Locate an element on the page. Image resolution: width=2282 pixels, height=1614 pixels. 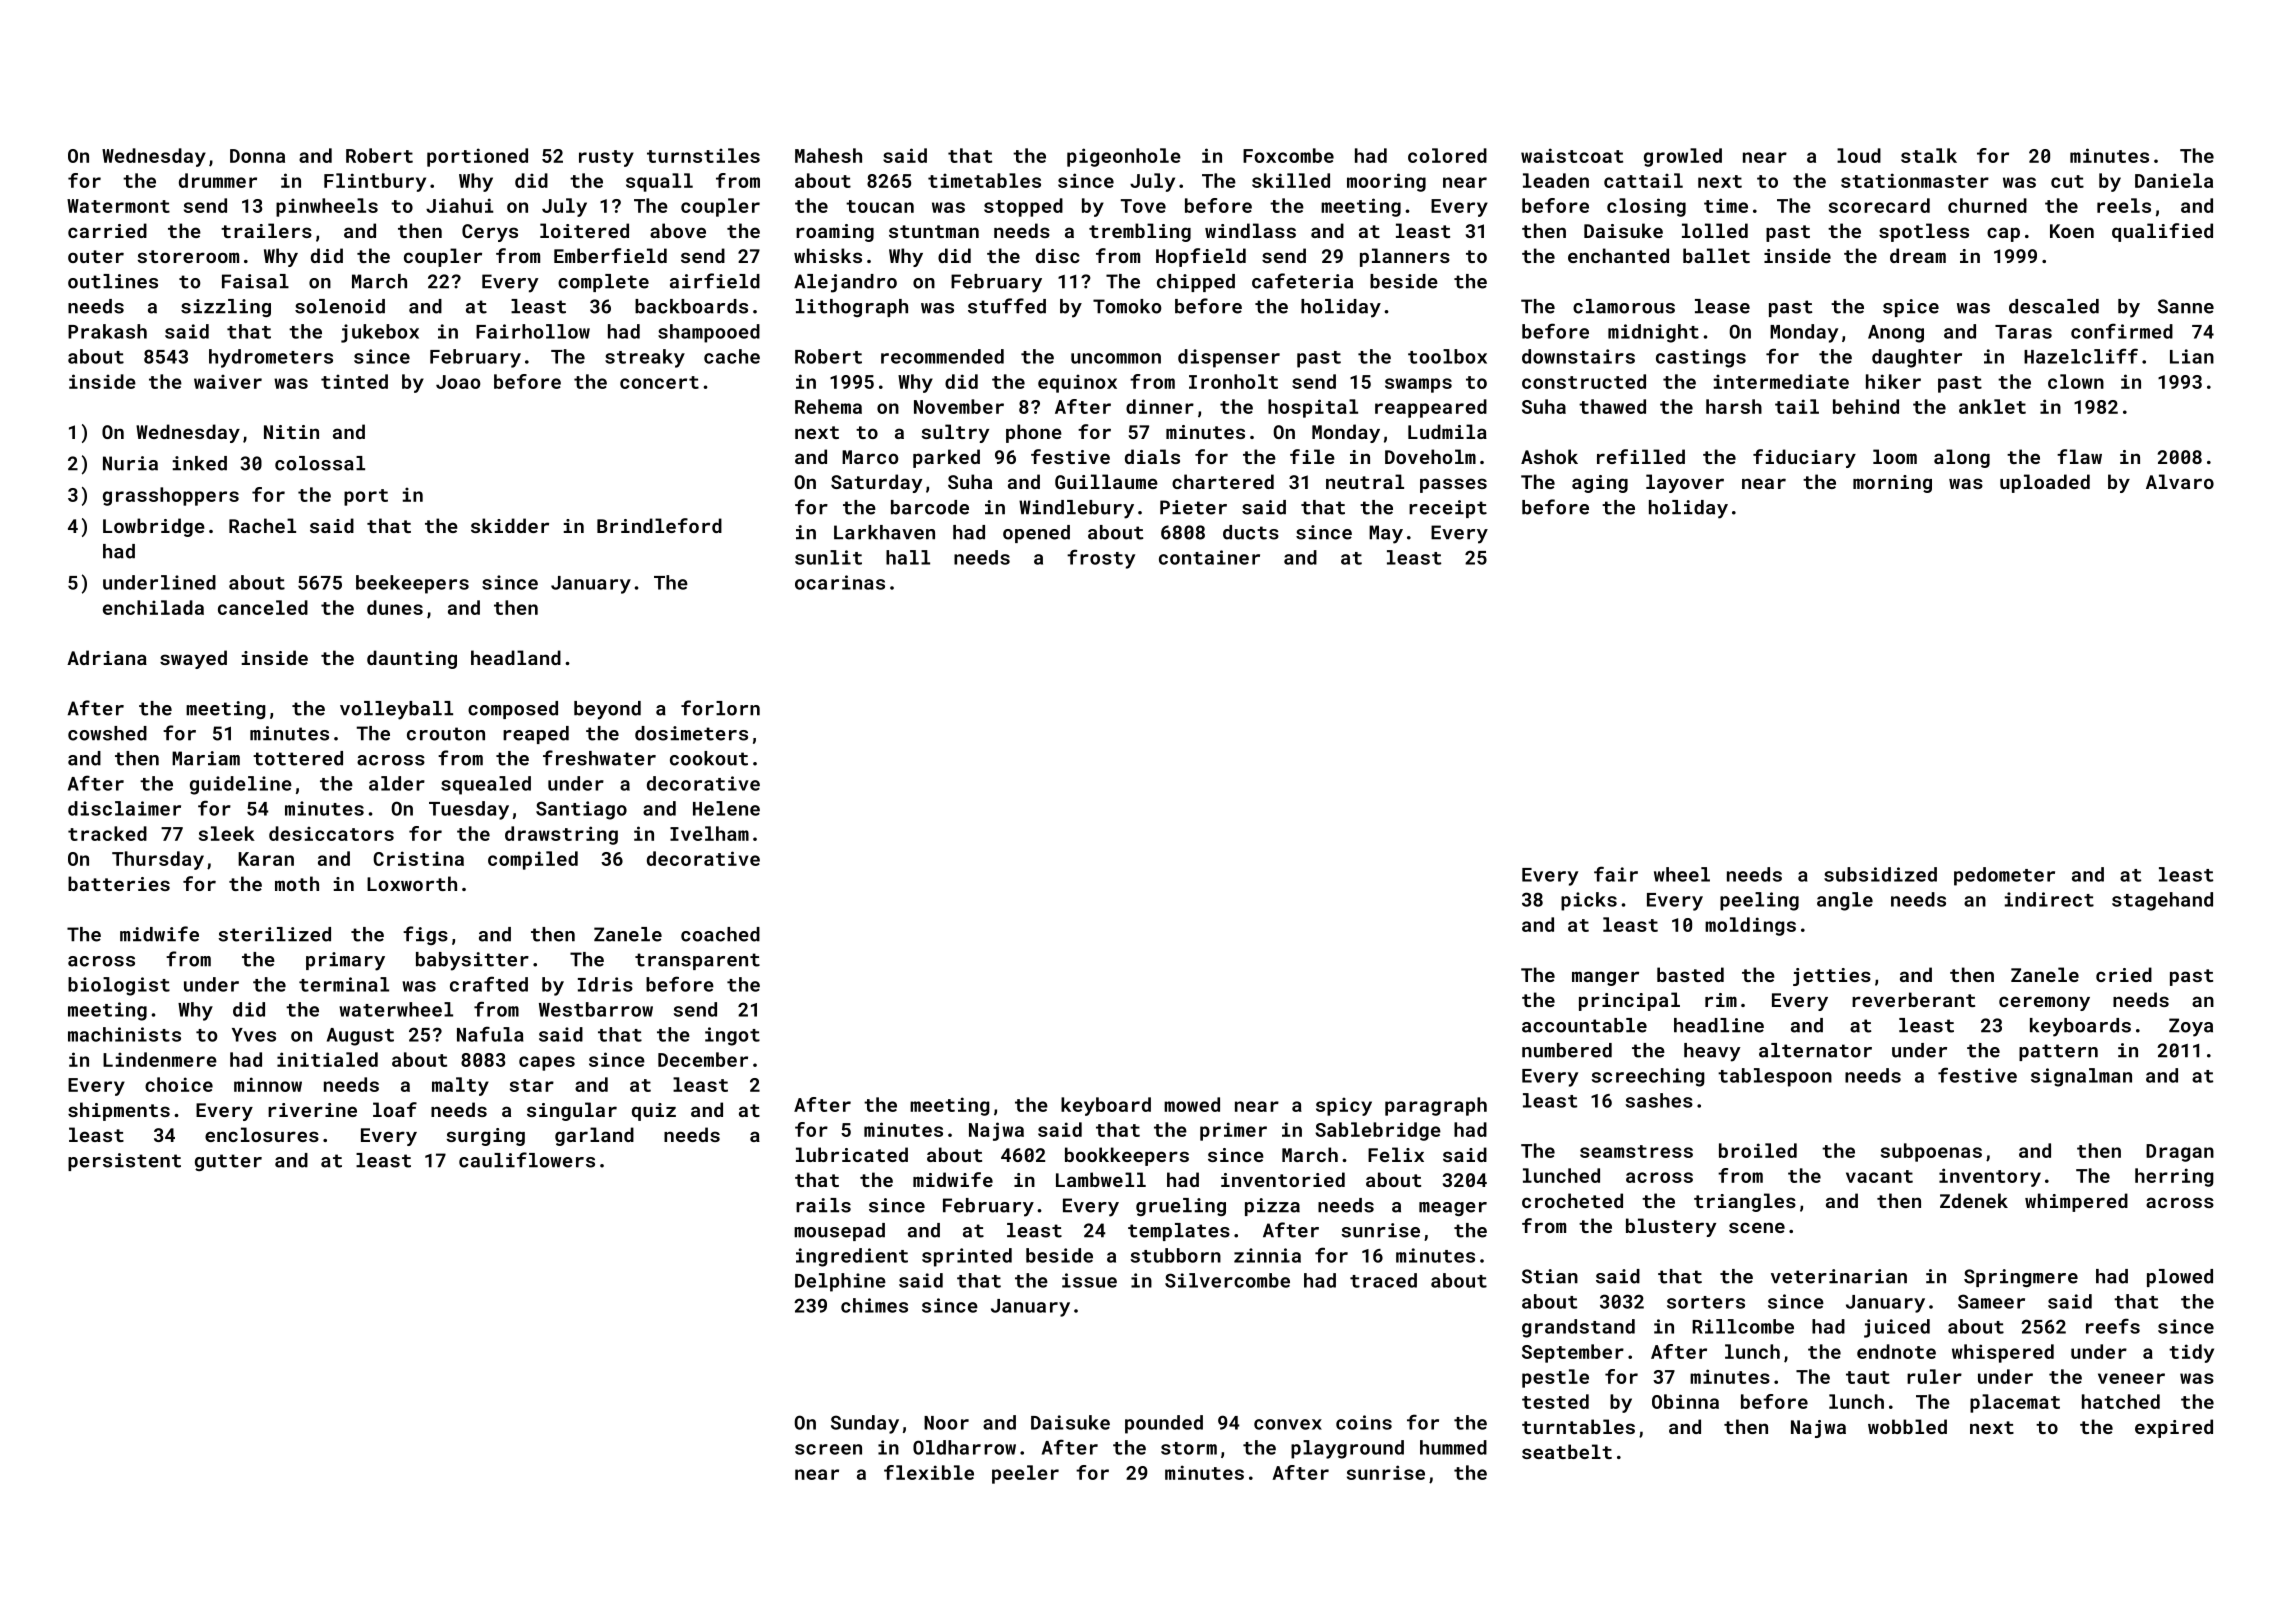
peeler is located at coordinates (1025, 1474).
